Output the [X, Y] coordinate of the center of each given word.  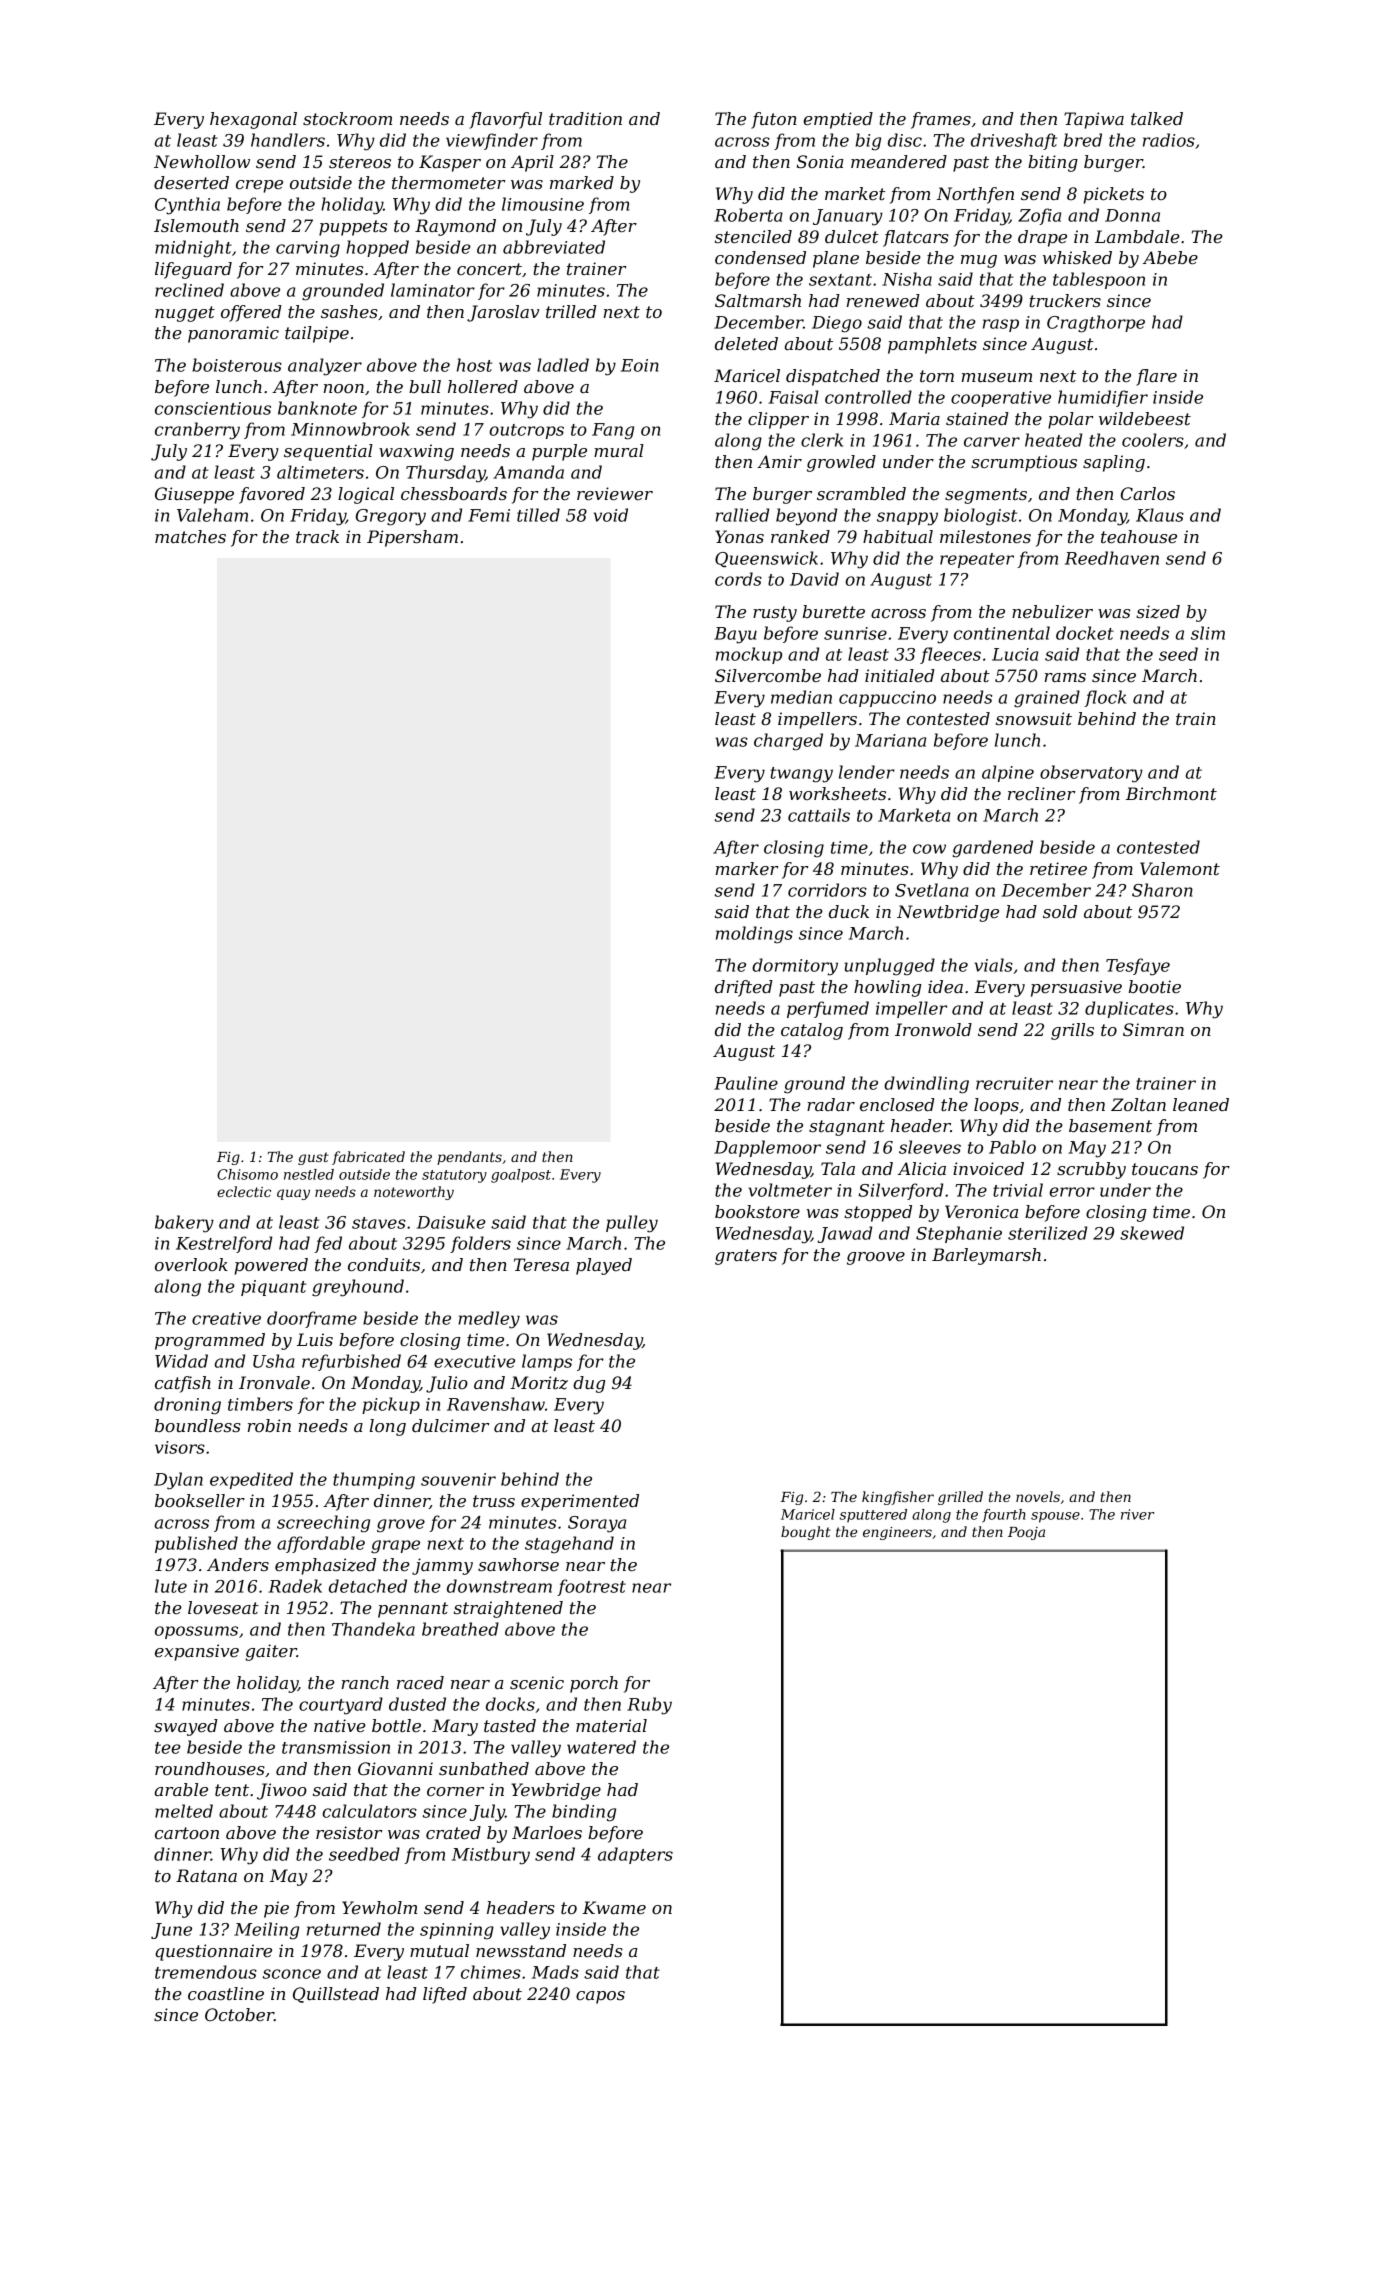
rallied [742, 515]
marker [747, 868]
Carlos [1148, 493]
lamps [547, 1362]
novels [1038, 1496]
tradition [585, 118]
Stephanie [959, 1234]
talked [1157, 118]
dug [589, 1384]
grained [1047, 699]
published [196, 1544]
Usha [274, 1361]
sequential [328, 452]
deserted [191, 182]
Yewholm [379, 1907]
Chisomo [247, 1174]
